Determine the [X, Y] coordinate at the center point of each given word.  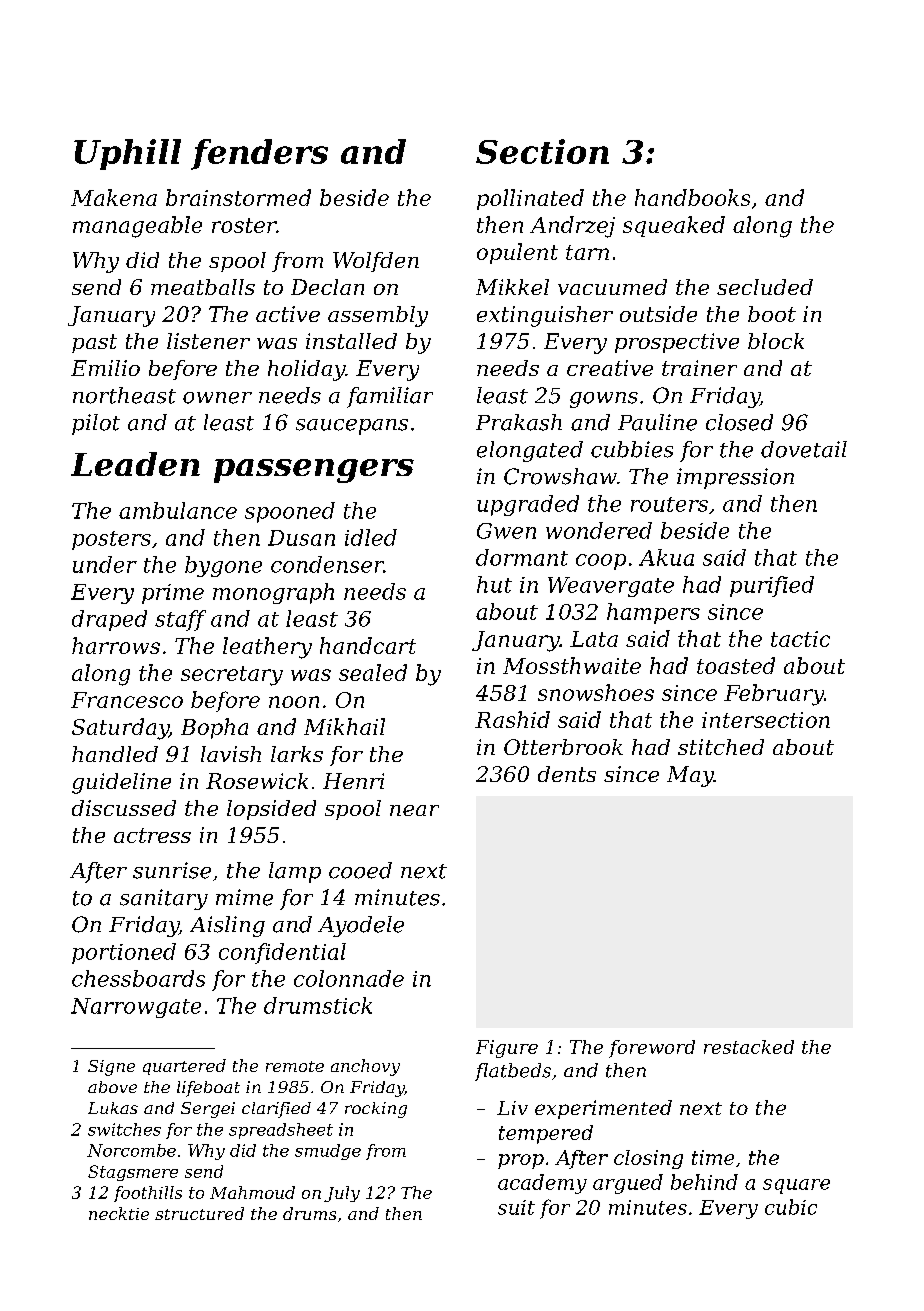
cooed [360, 870]
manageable [137, 227]
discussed [124, 808]
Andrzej [572, 227]
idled [371, 537]
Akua [666, 557]
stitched [721, 747]
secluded [765, 287]
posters [111, 540]
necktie [119, 1213]
